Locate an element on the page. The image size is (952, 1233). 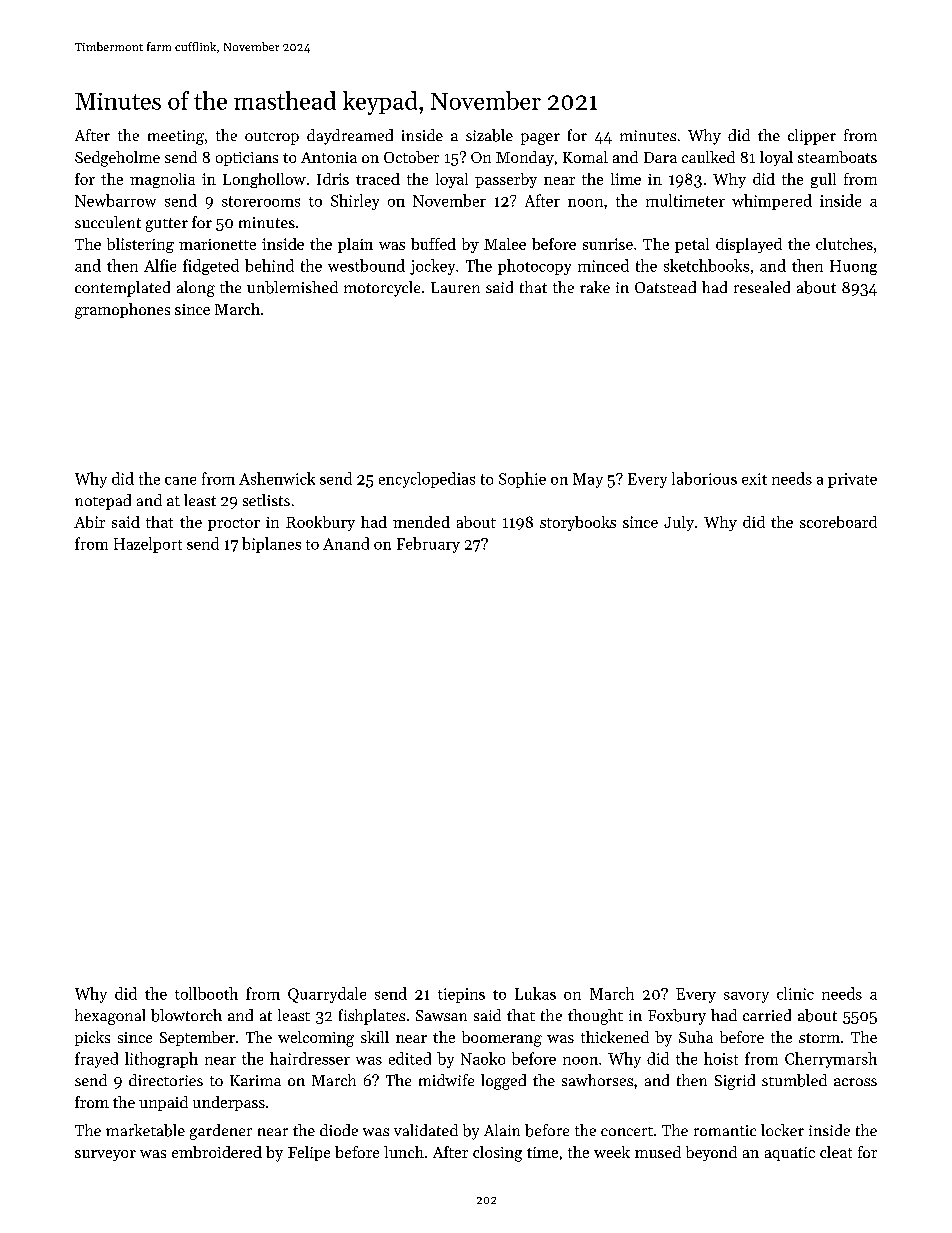
biplanes is located at coordinates (271, 545).
